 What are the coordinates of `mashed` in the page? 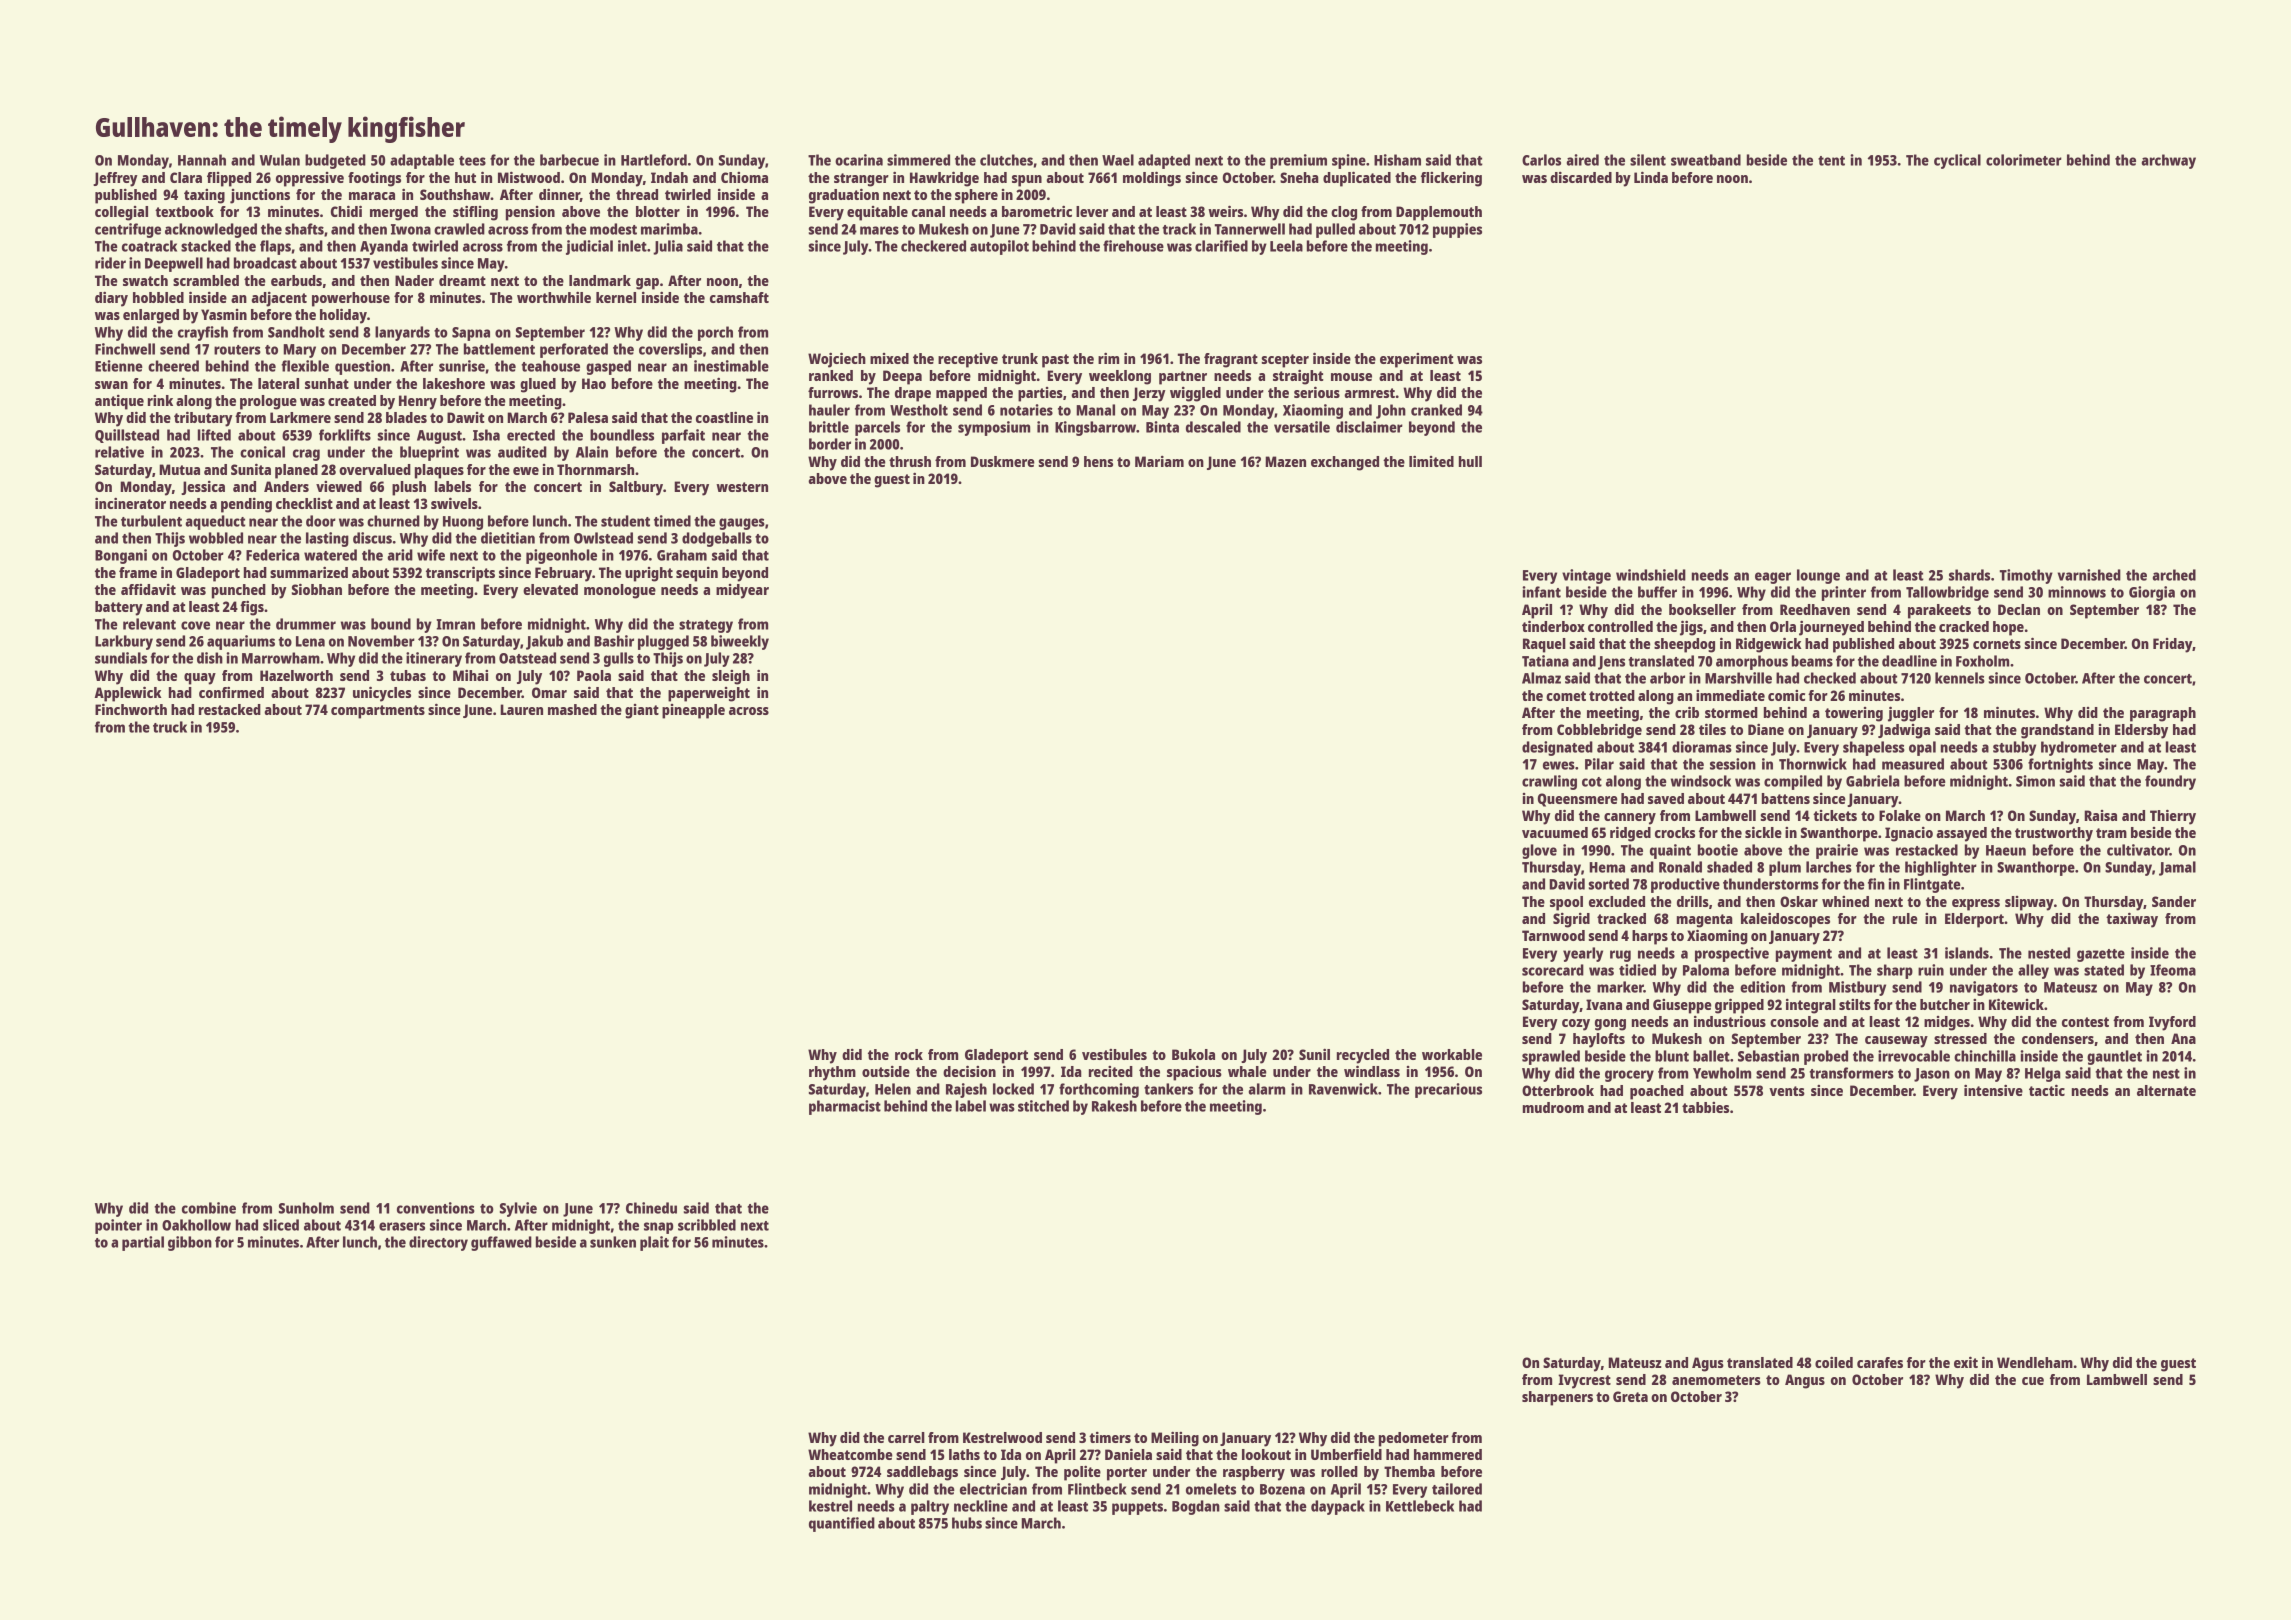 It's located at (572, 709).
